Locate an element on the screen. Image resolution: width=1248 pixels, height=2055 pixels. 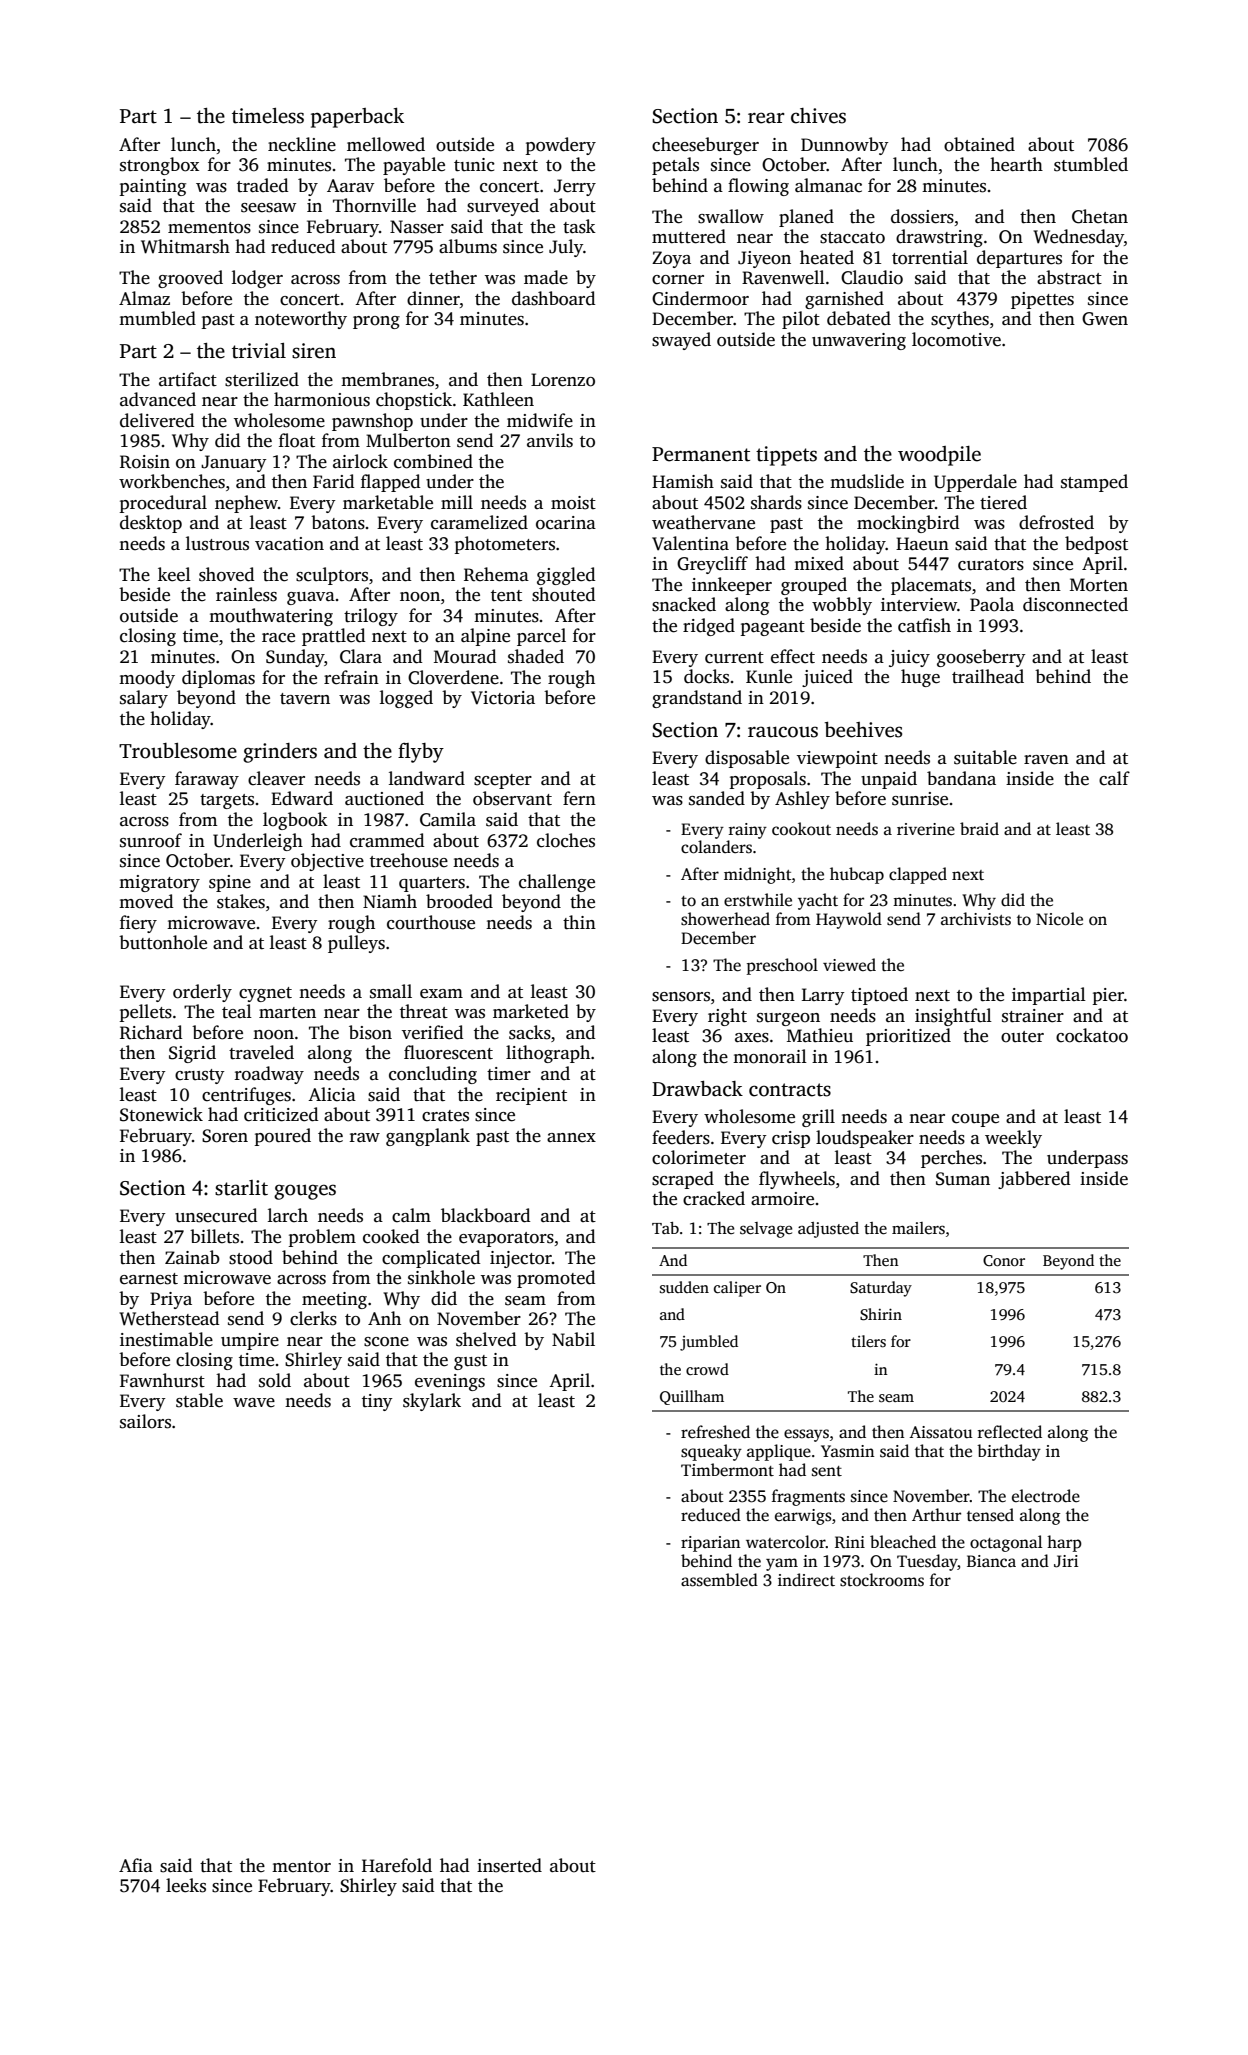
shouted is located at coordinates (563, 594).
